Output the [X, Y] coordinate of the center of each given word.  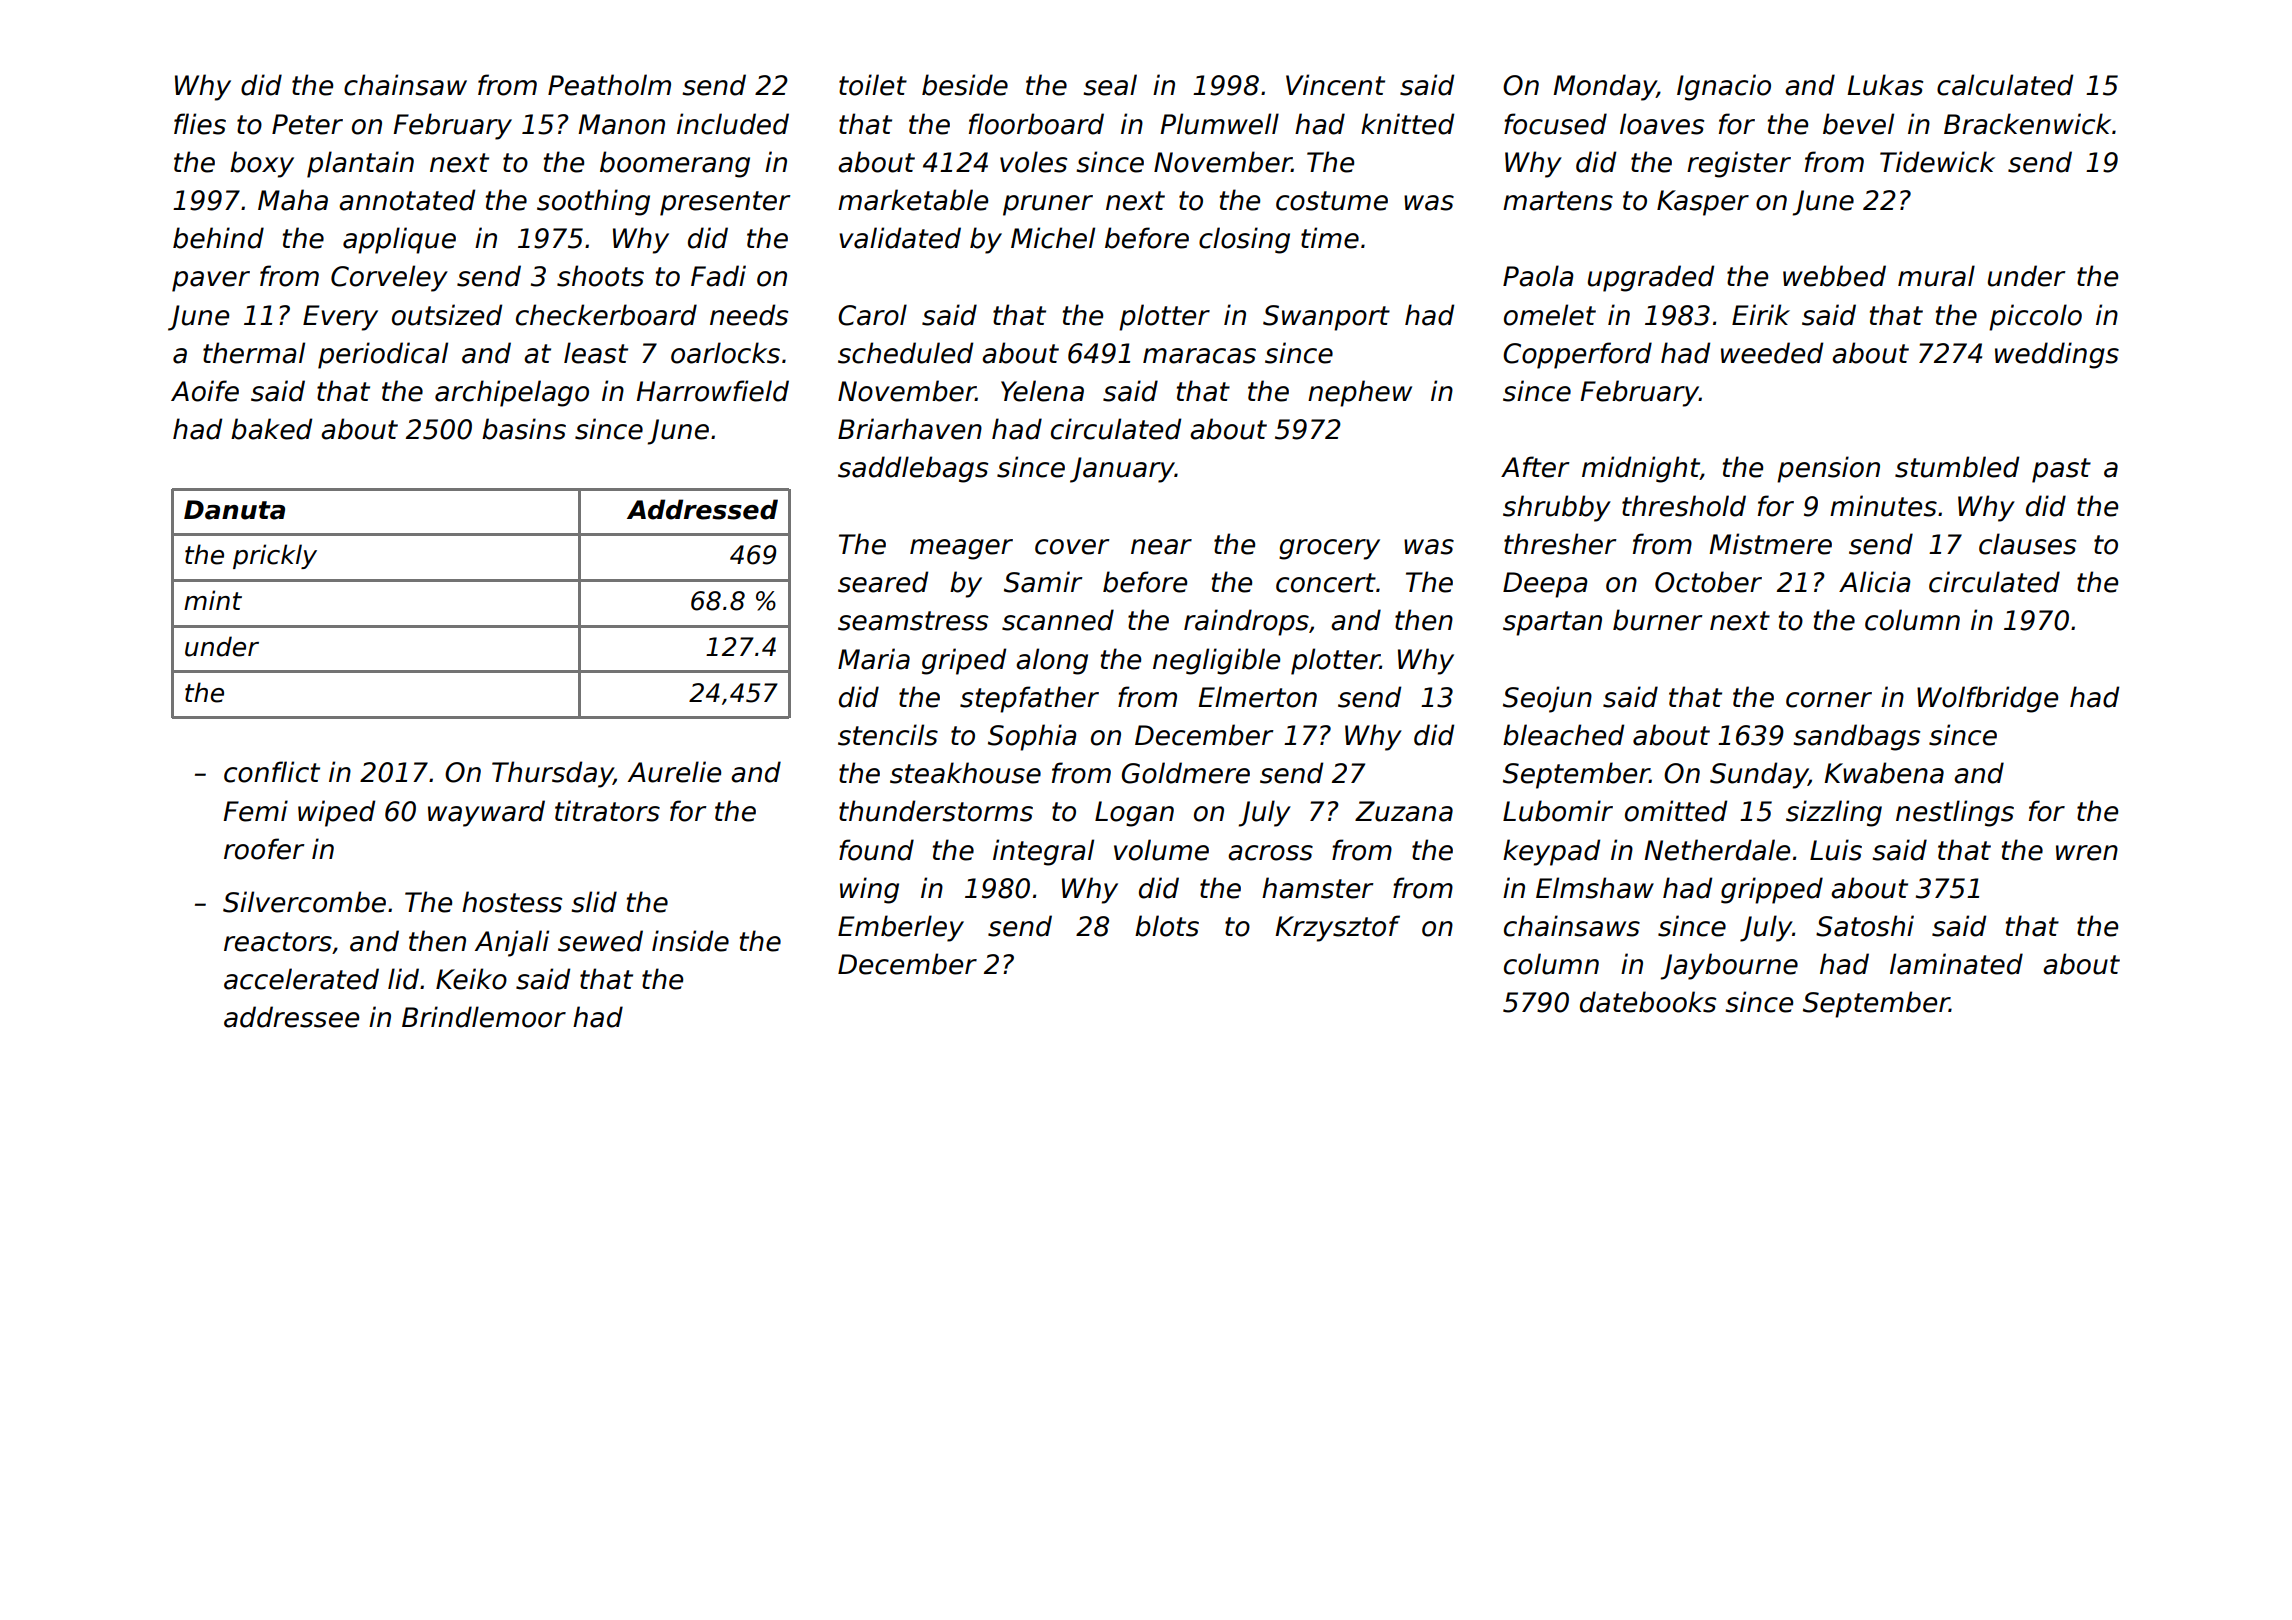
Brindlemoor [484, 1017]
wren [2087, 853]
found [876, 850]
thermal [254, 353]
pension [1828, 469]
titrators [607, 811]
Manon [621, 124]
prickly [275, 556]
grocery [1329, 549]
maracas [1199, 356]
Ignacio [1724, 87]
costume [1332, 201]
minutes [1883, 506]
